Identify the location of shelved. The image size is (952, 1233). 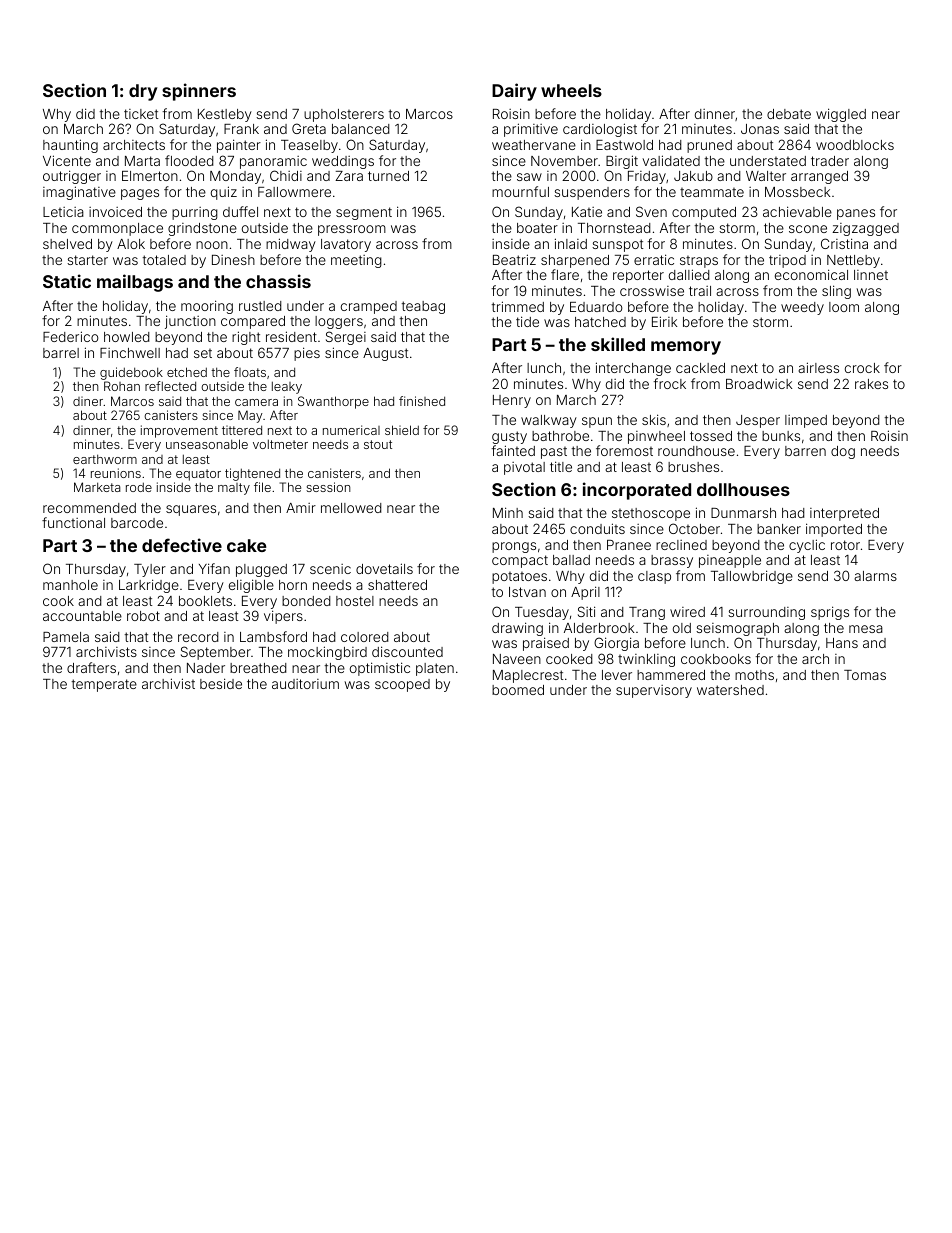
(67, 244).
